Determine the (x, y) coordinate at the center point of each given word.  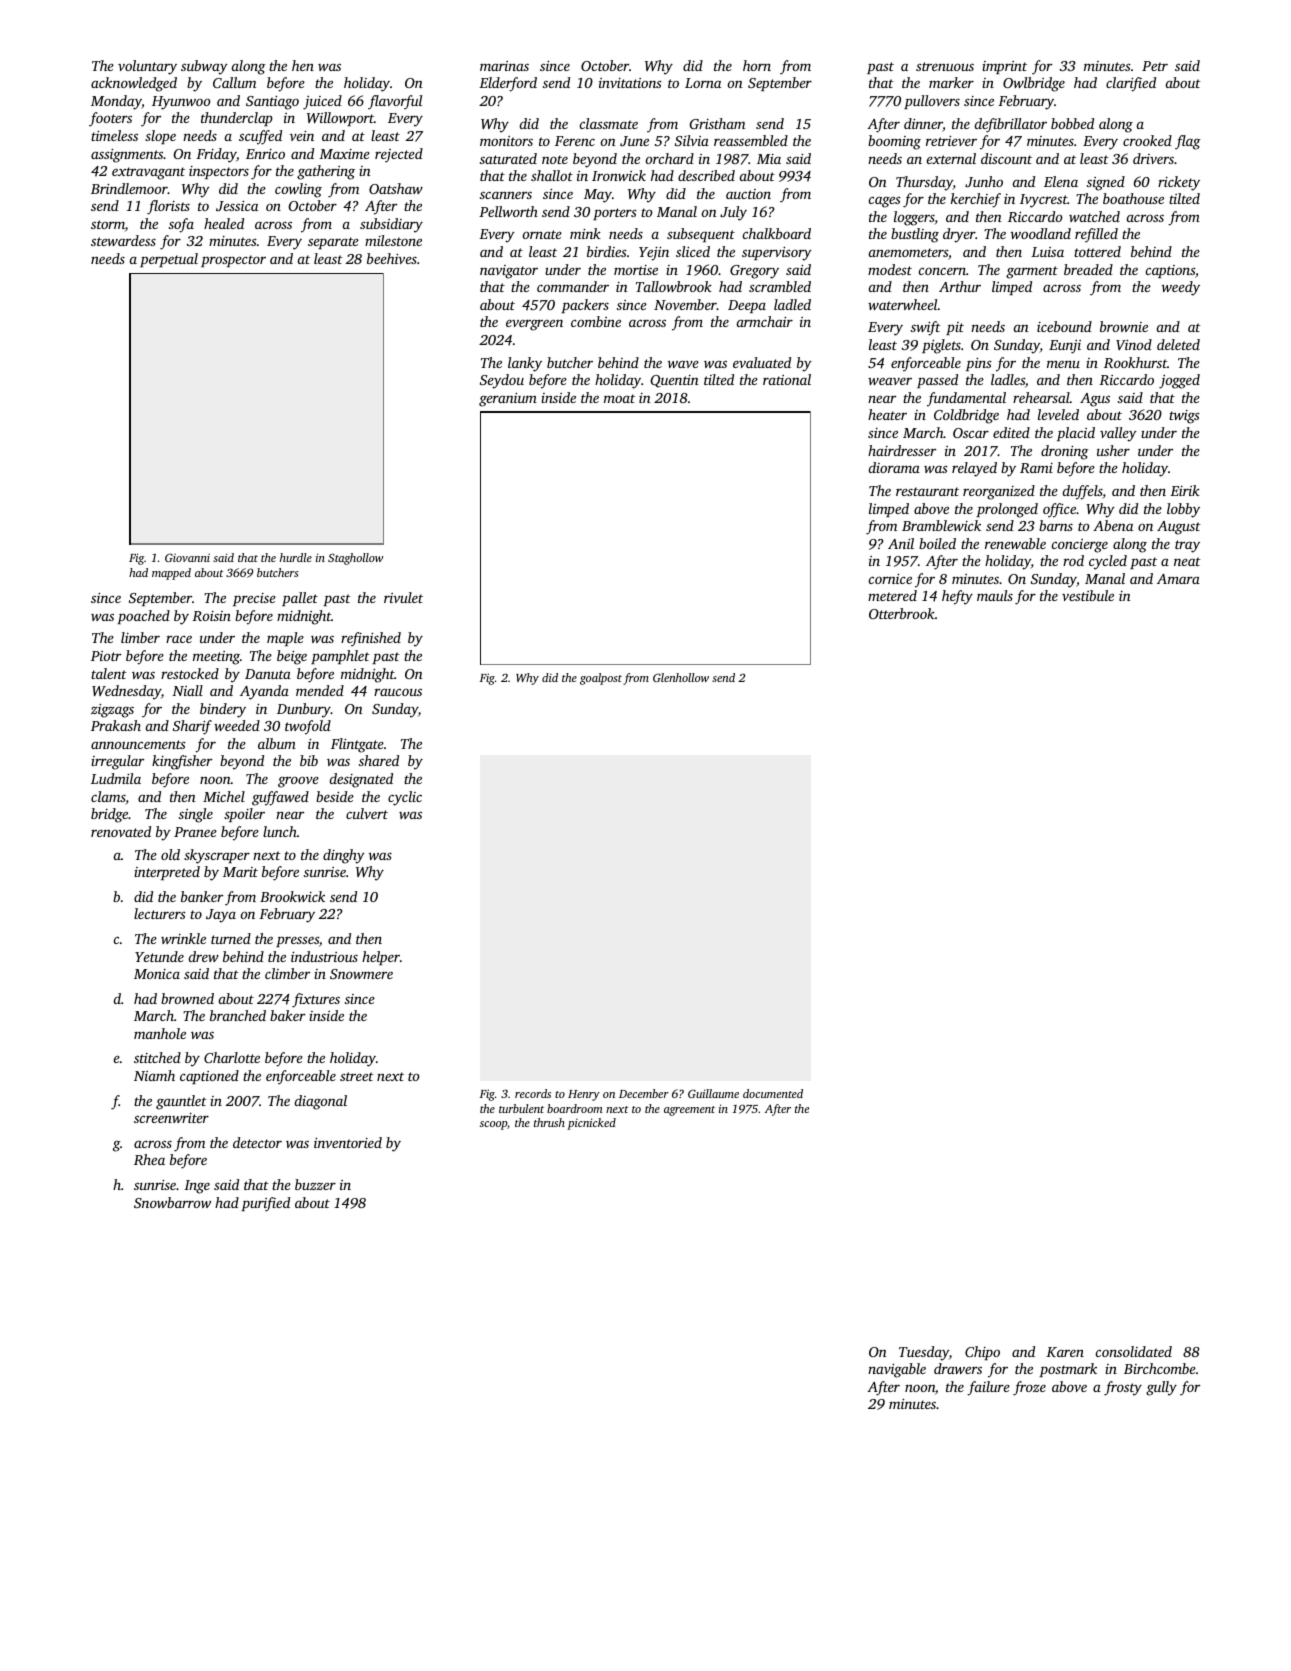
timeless (114, 135)
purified (265, 1204)
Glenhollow (681, 677)
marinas (504, 66)
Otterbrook (902, 613)
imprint (1004, 67)
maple (285, 639)
